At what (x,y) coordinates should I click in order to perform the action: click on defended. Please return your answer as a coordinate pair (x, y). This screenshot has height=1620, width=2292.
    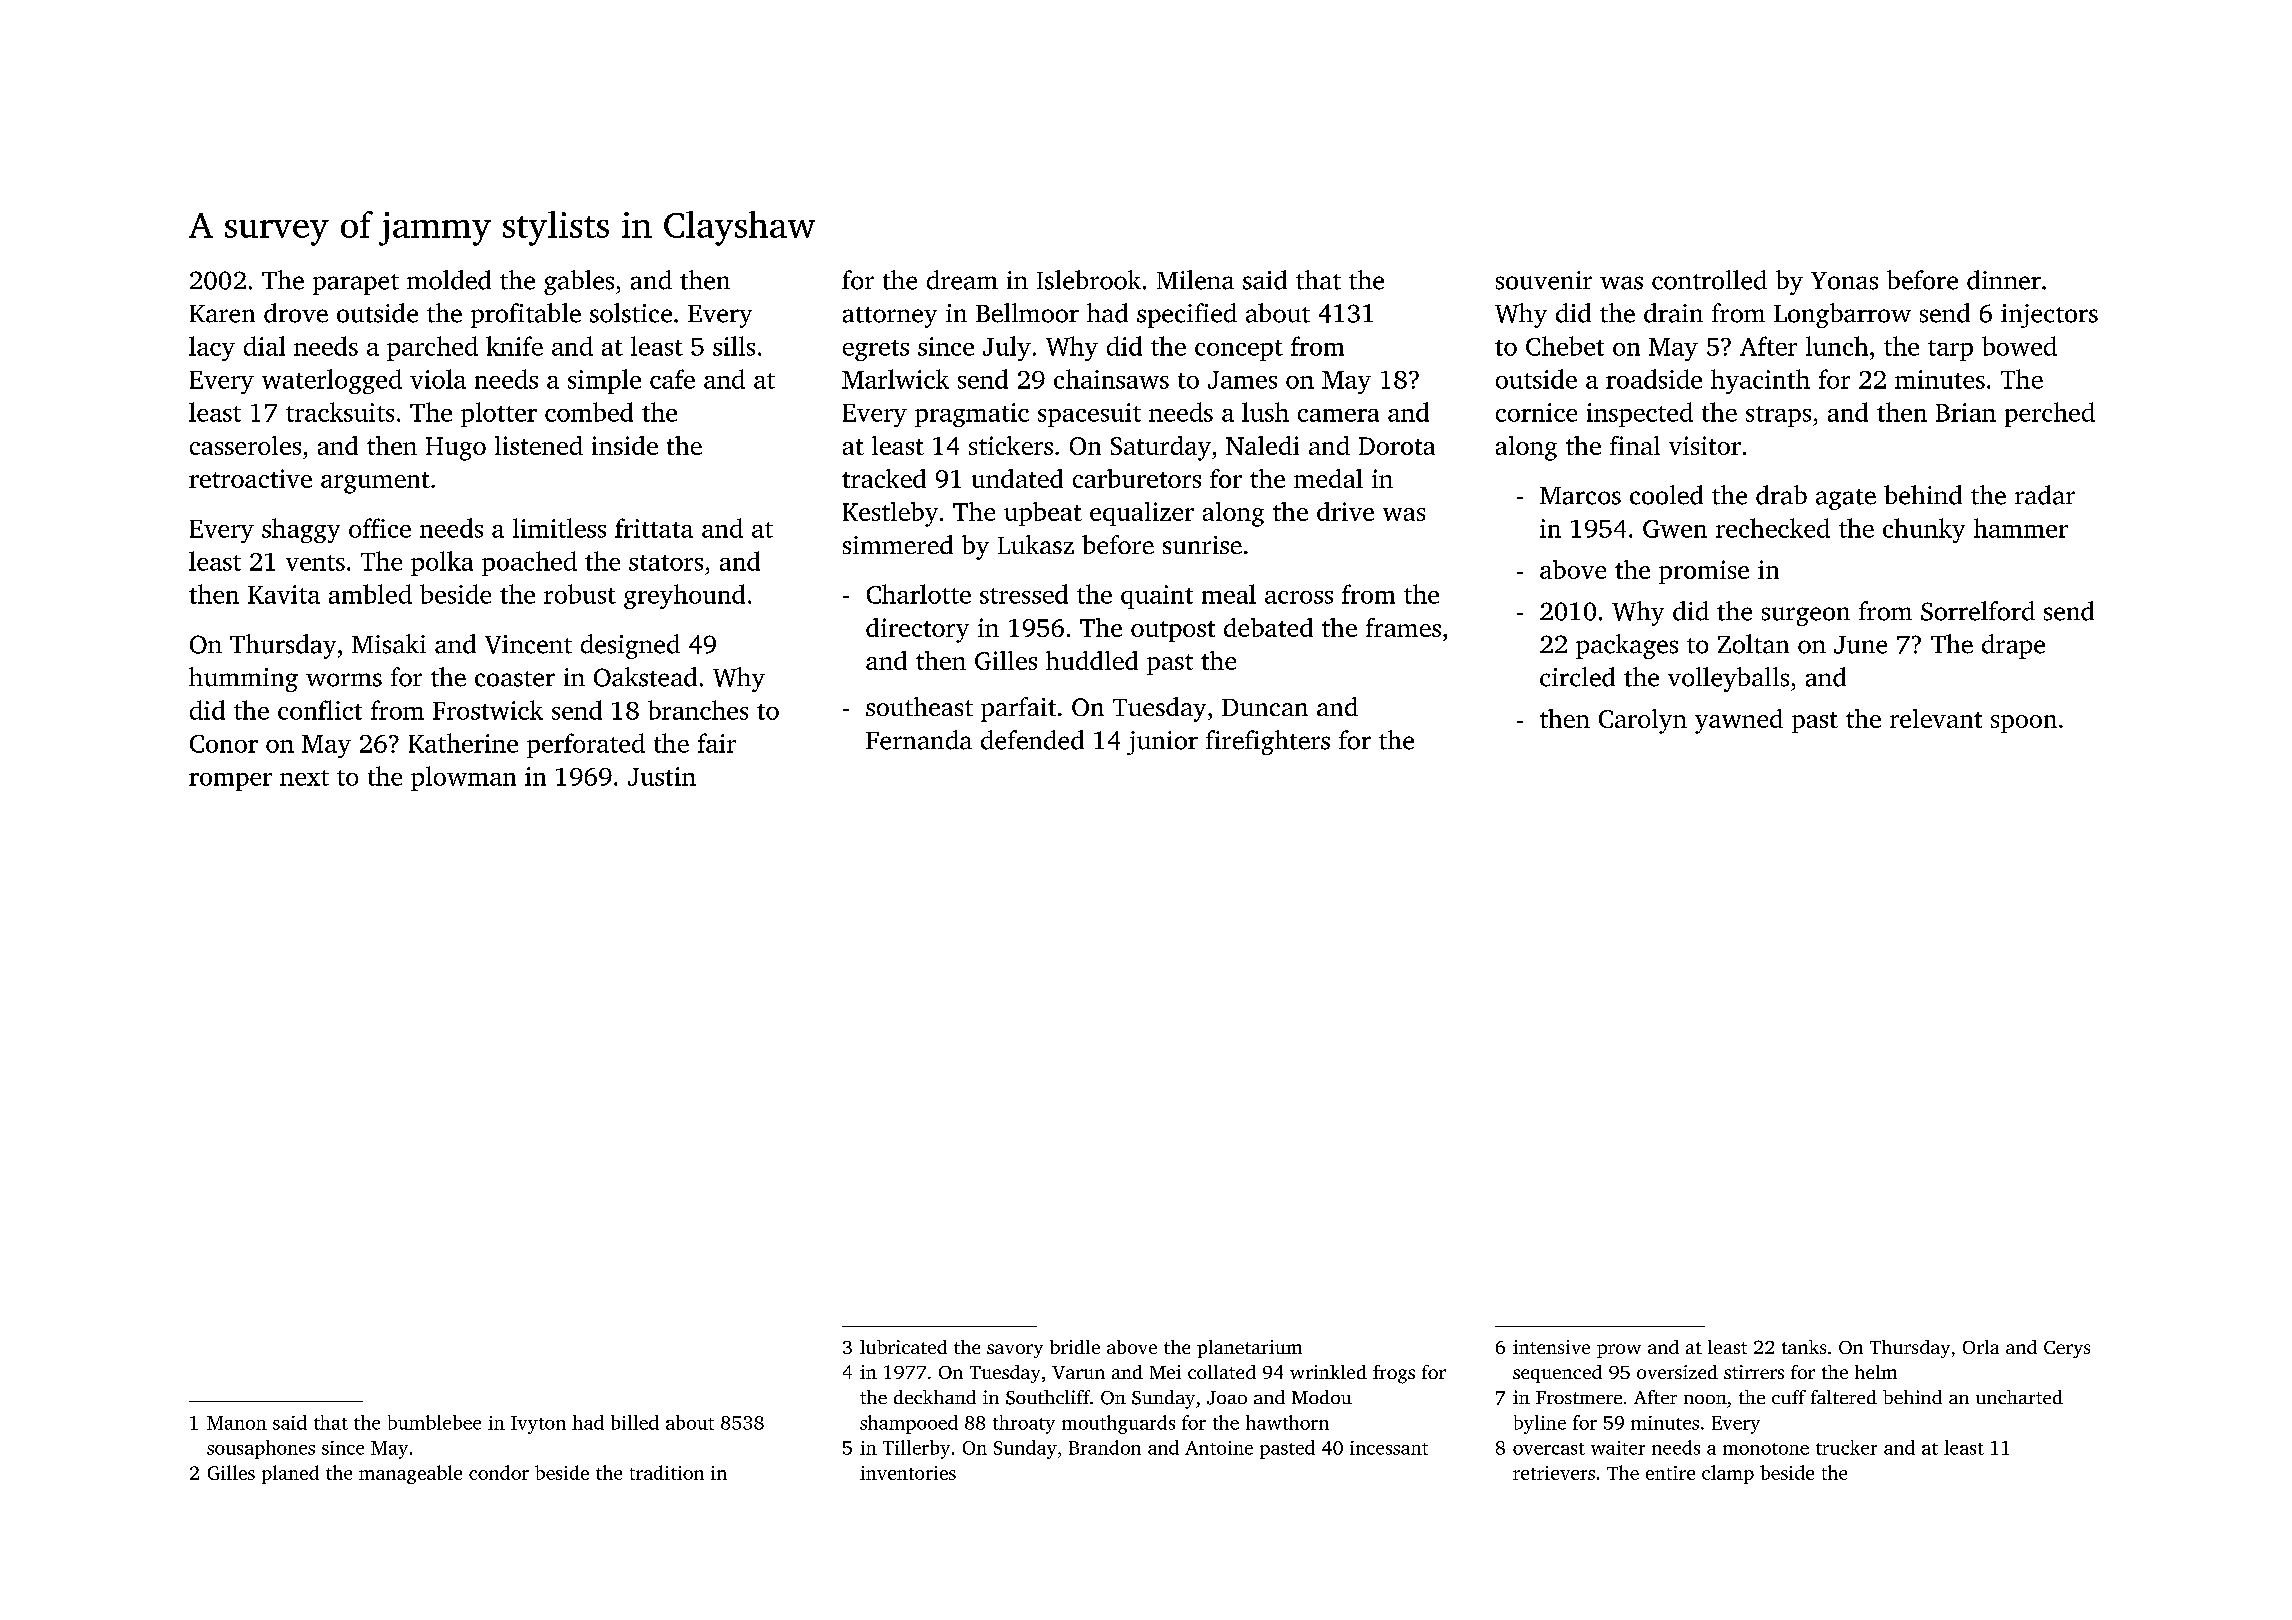
    Looking at the image, I should click on (1032, 740).
